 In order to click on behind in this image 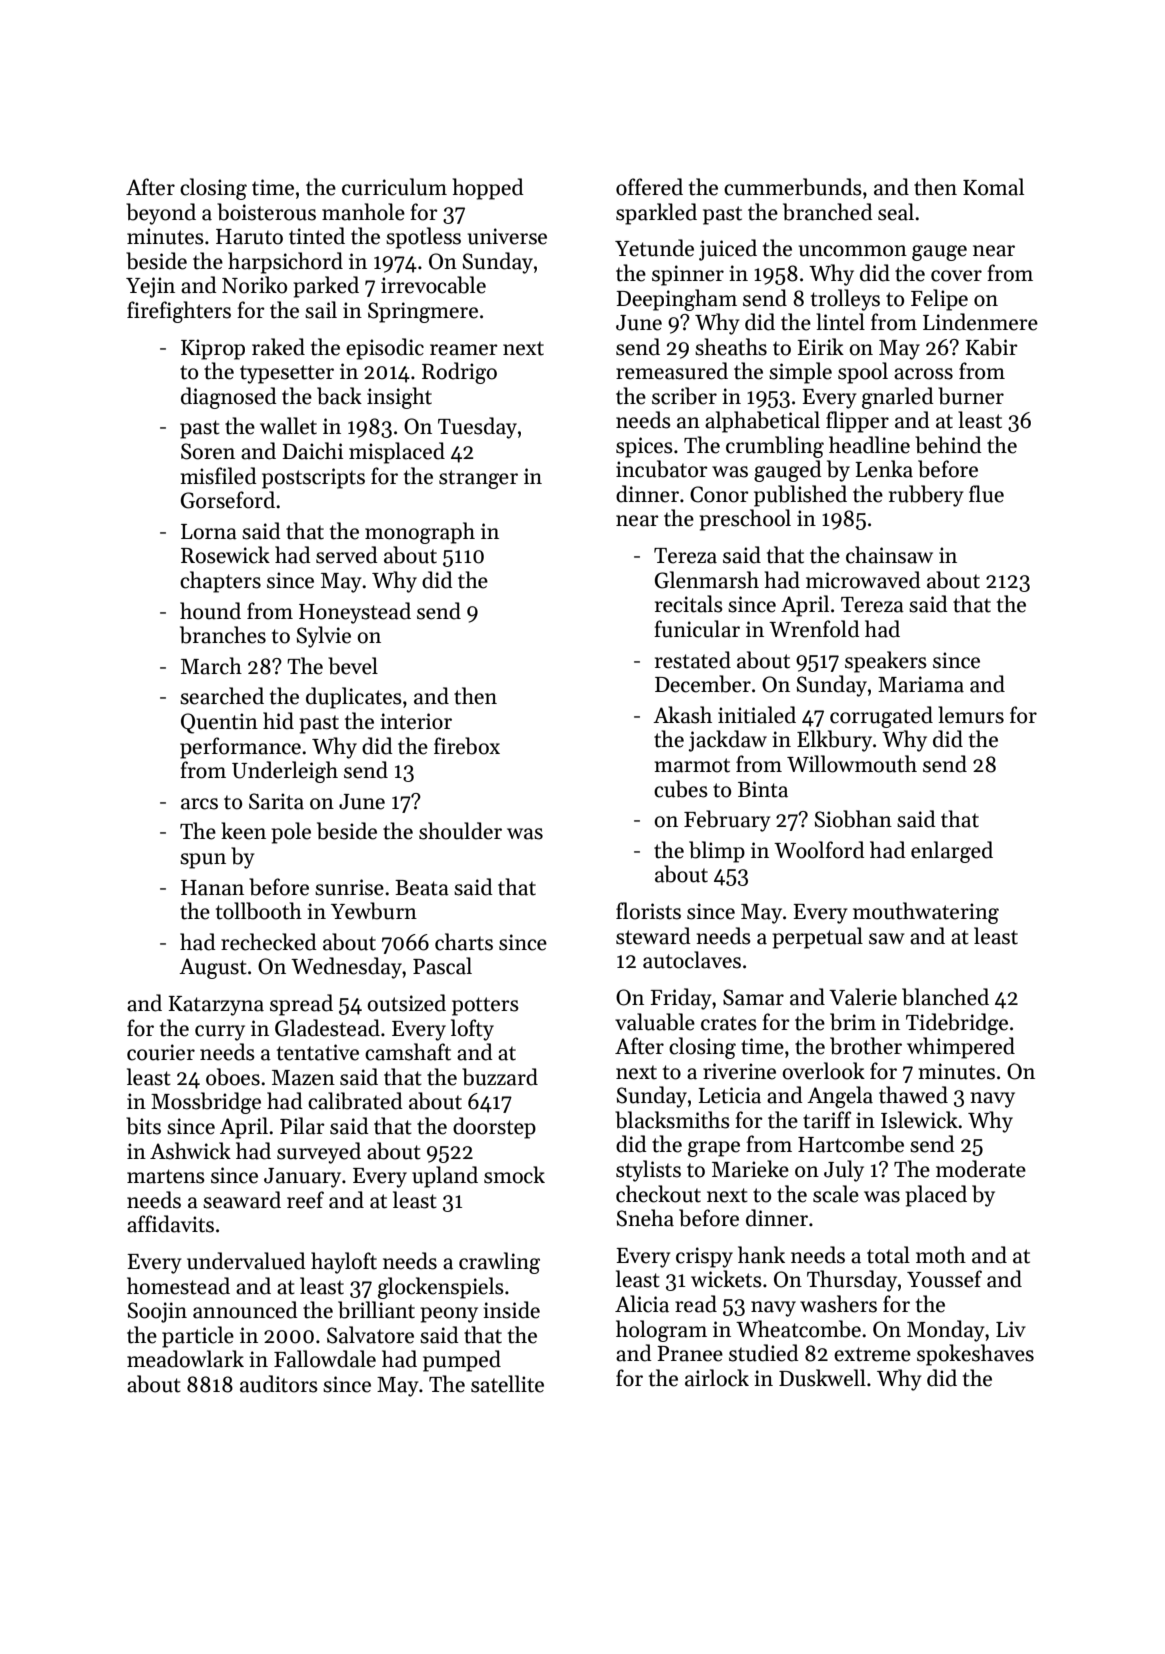, I will do `click(948, 445)`.
